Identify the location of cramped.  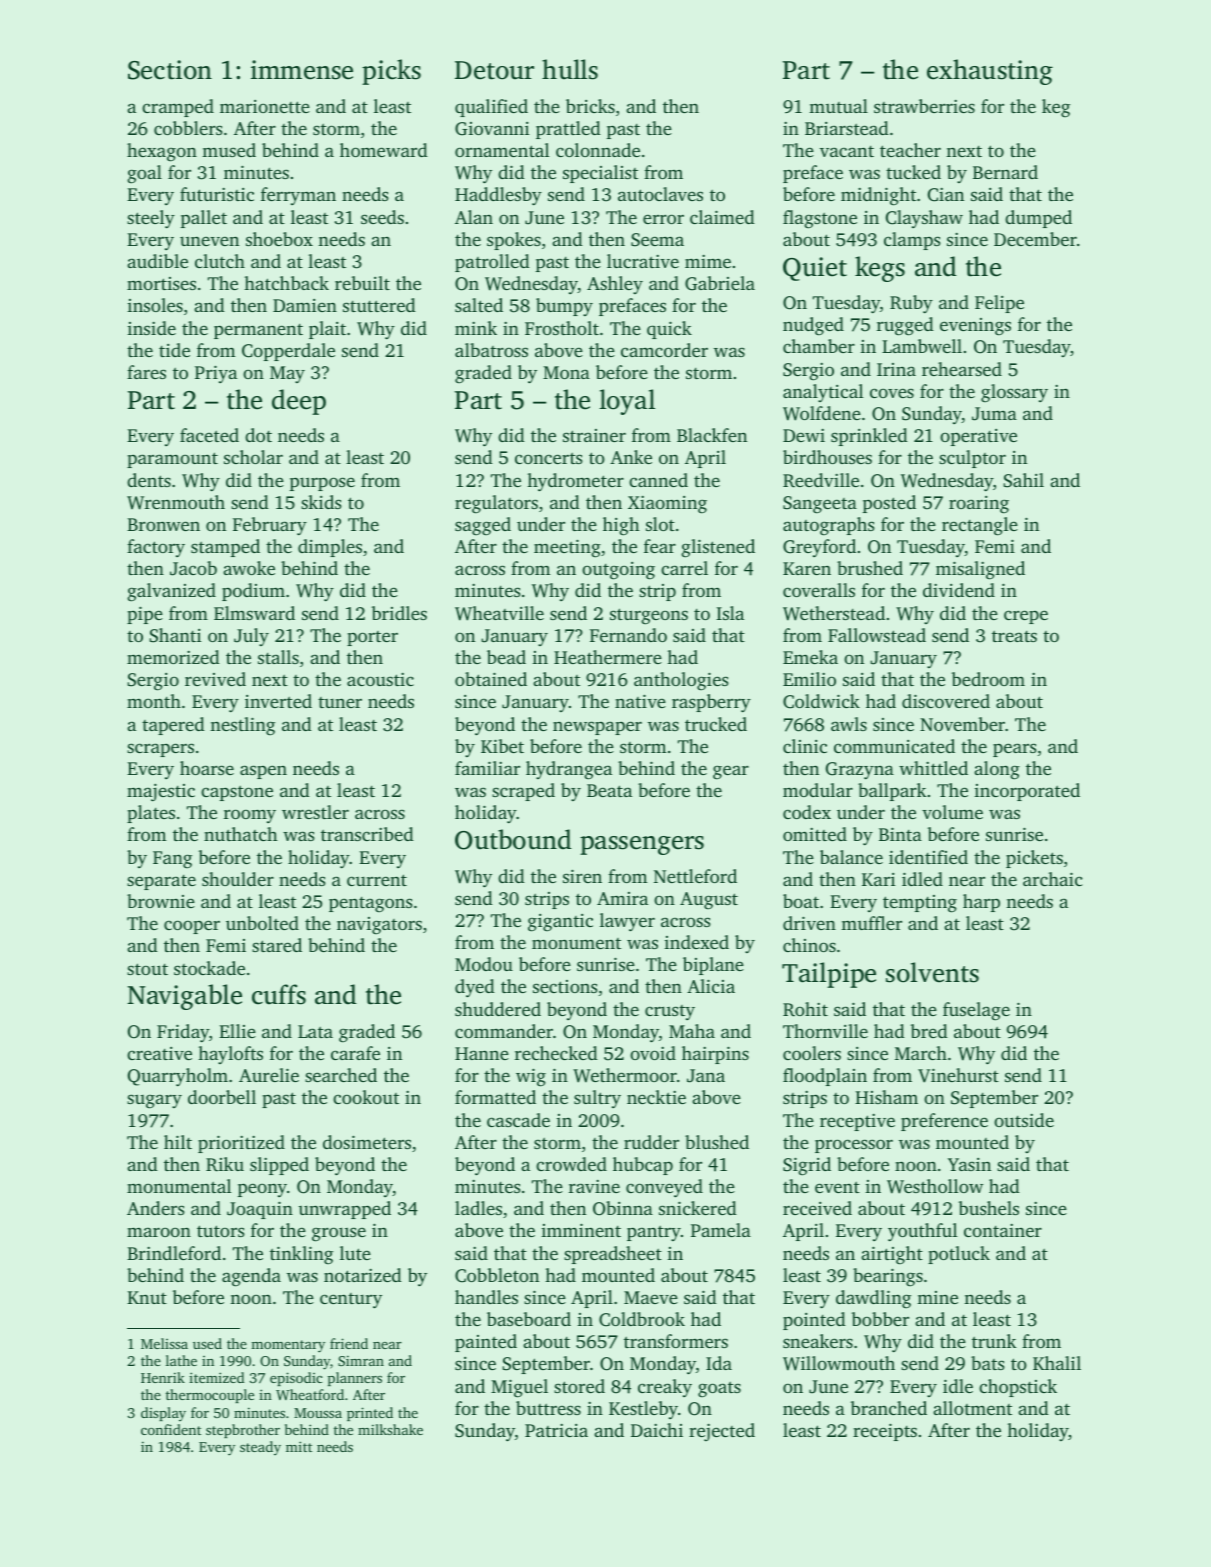
(178, 108).
